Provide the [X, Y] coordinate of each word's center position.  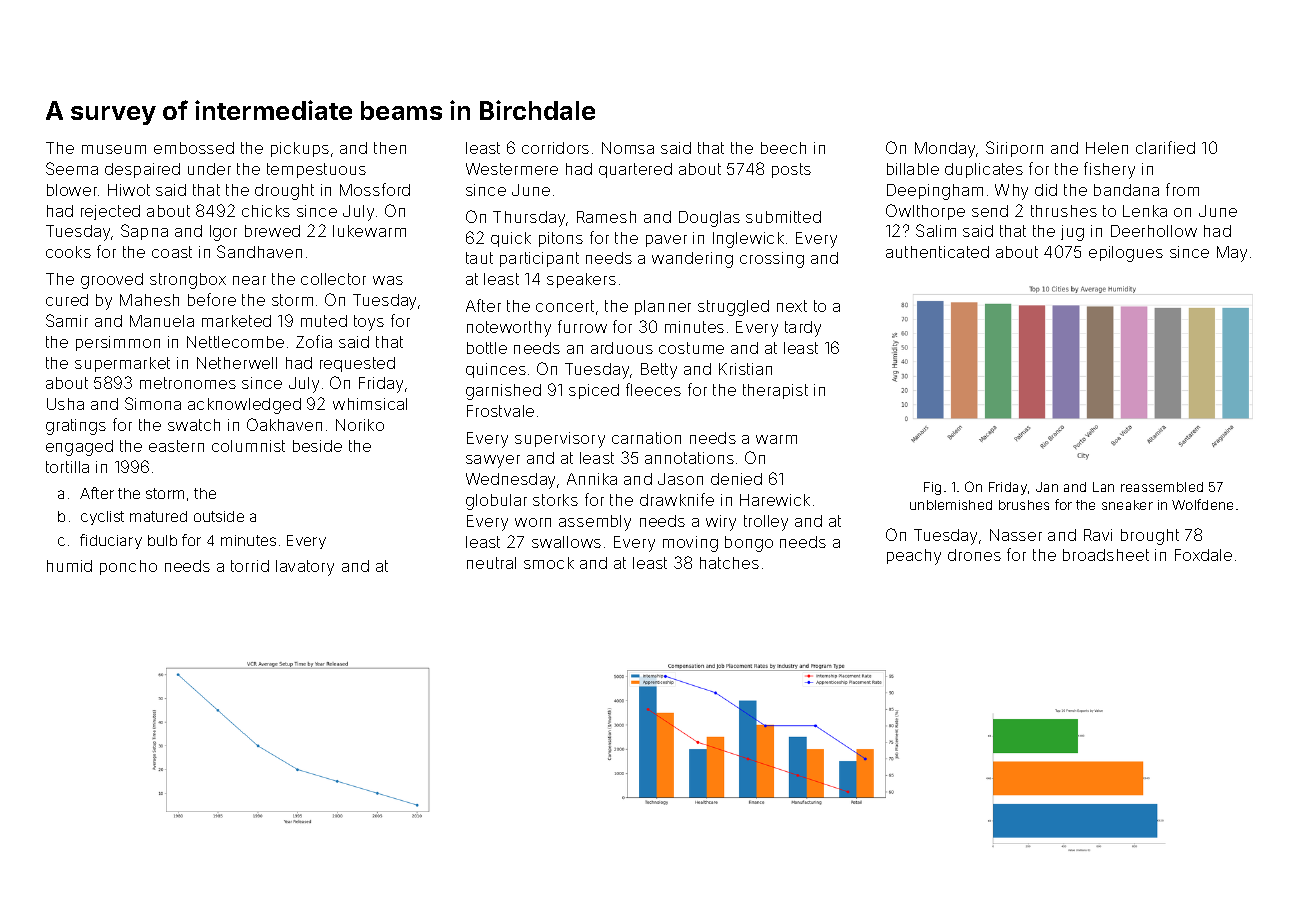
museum [114, 149]
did [1046, 190]
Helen [1107, 148]
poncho [128, 567]
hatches [729, 563]
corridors [555, 148]
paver [666, 241]
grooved [112, 281]
